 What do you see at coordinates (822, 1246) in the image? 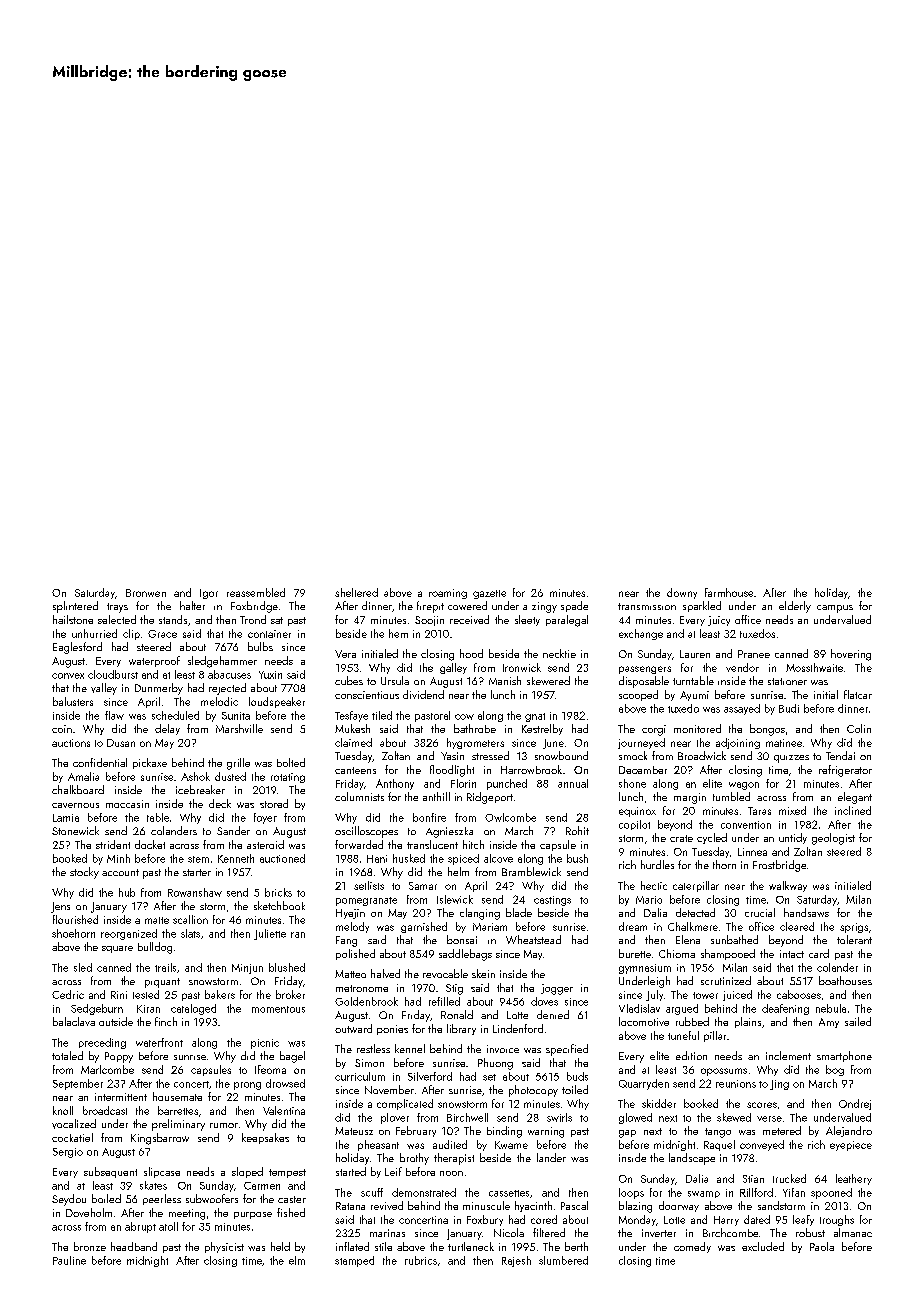
I see `Paola` at bounding box center [822, 1246].
